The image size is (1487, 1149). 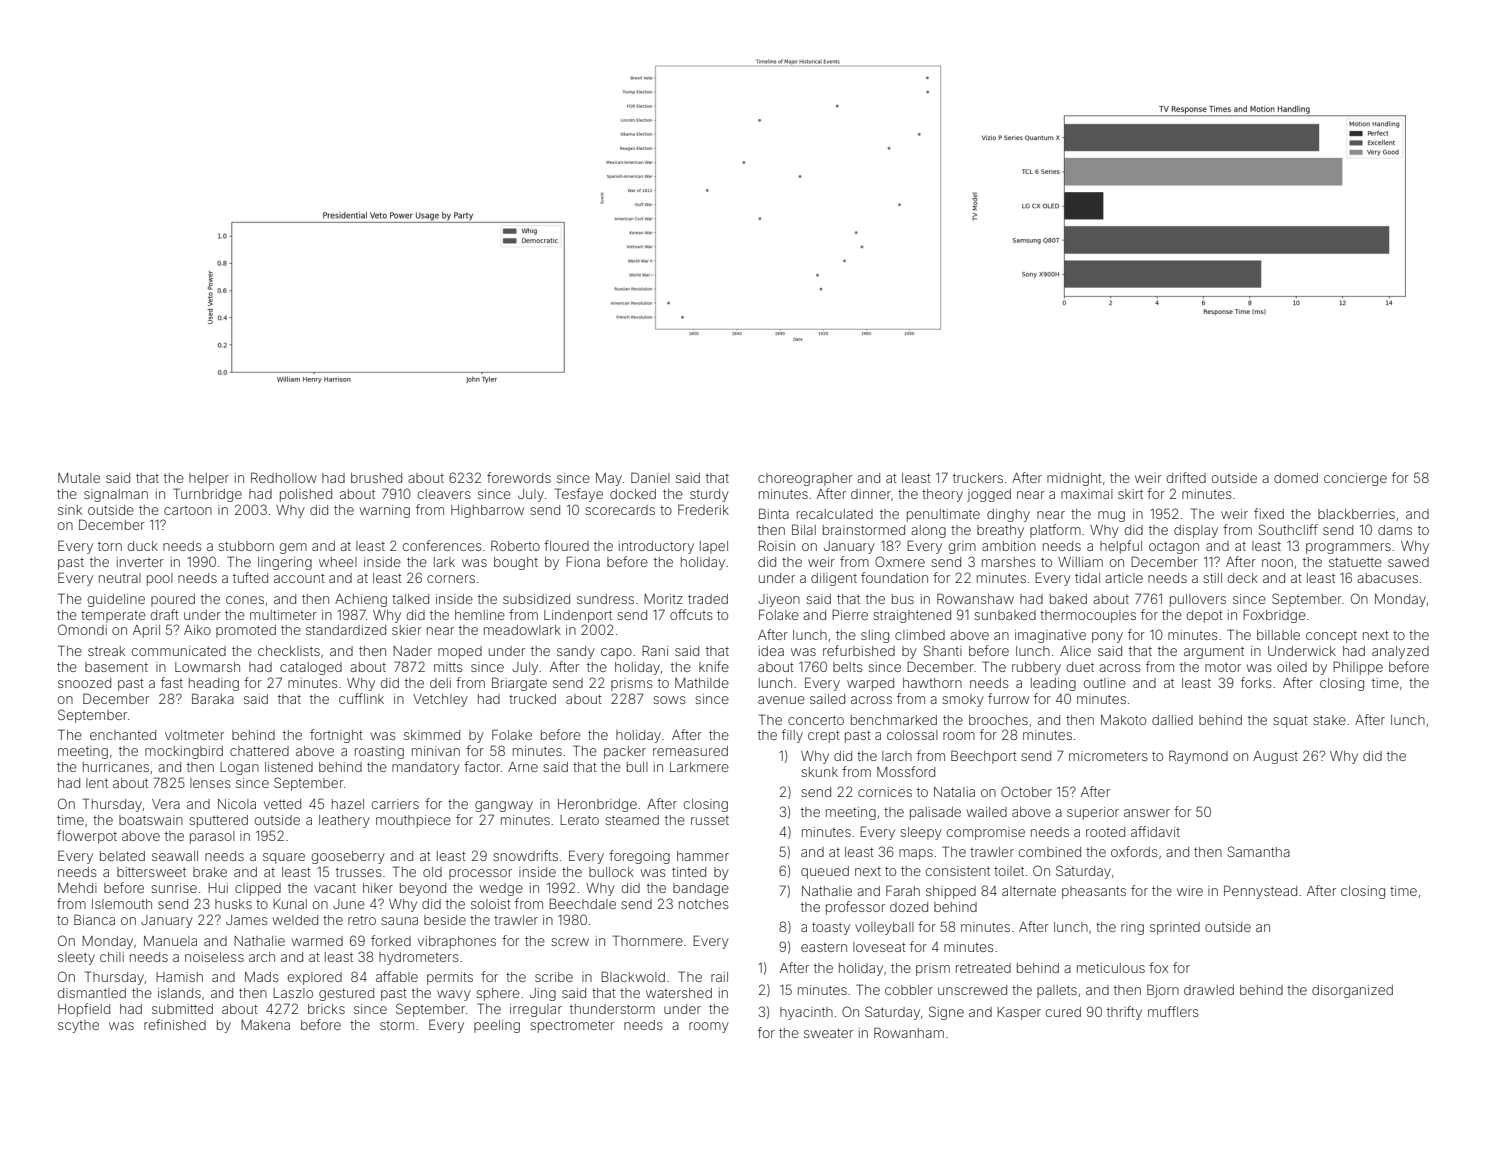 I want to click on cartoon, so click(x=188, y=510).
